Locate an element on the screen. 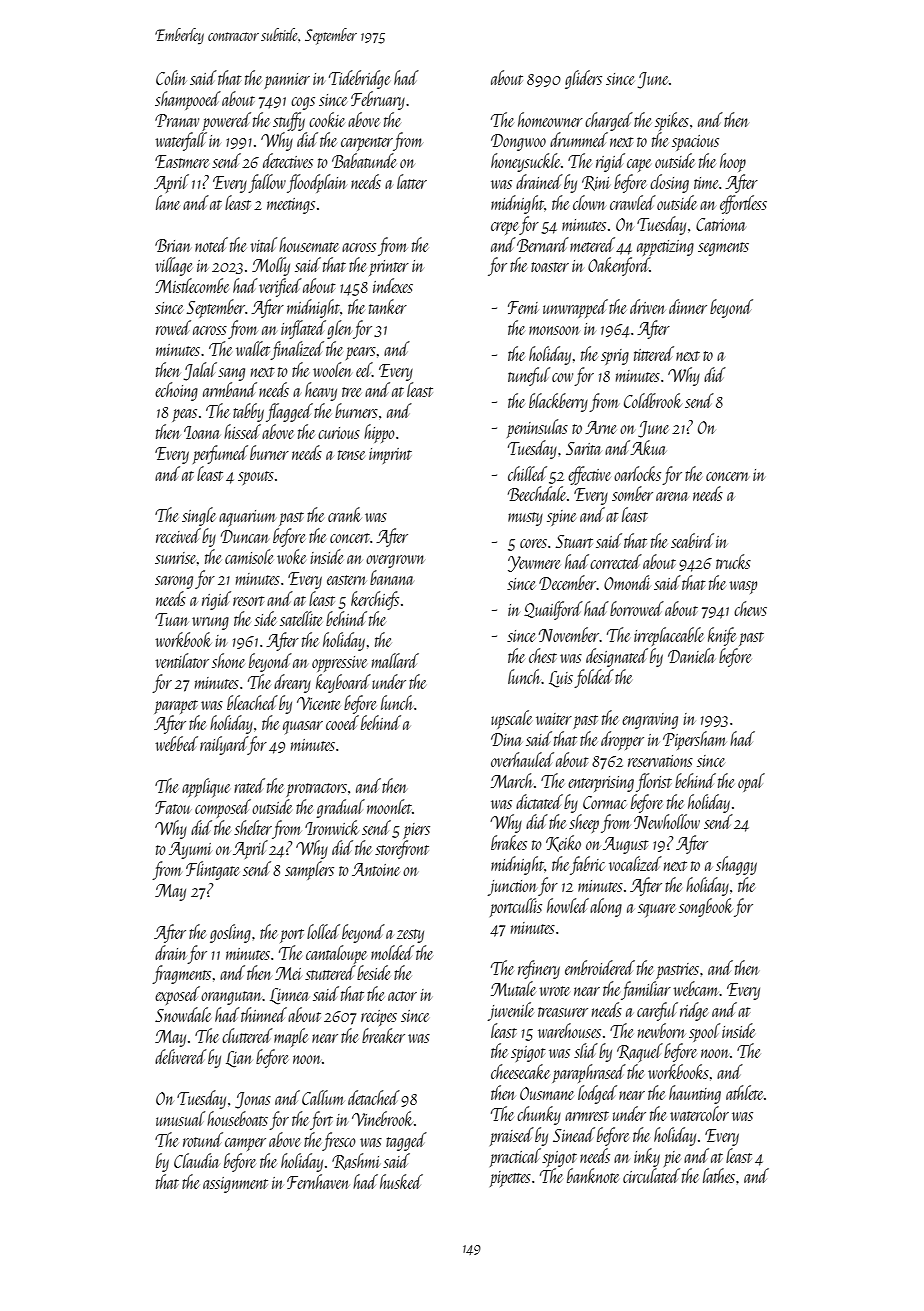 The height and width of the screenshot is (1311, 924). monsoon is located at coordinates (554, 330).
